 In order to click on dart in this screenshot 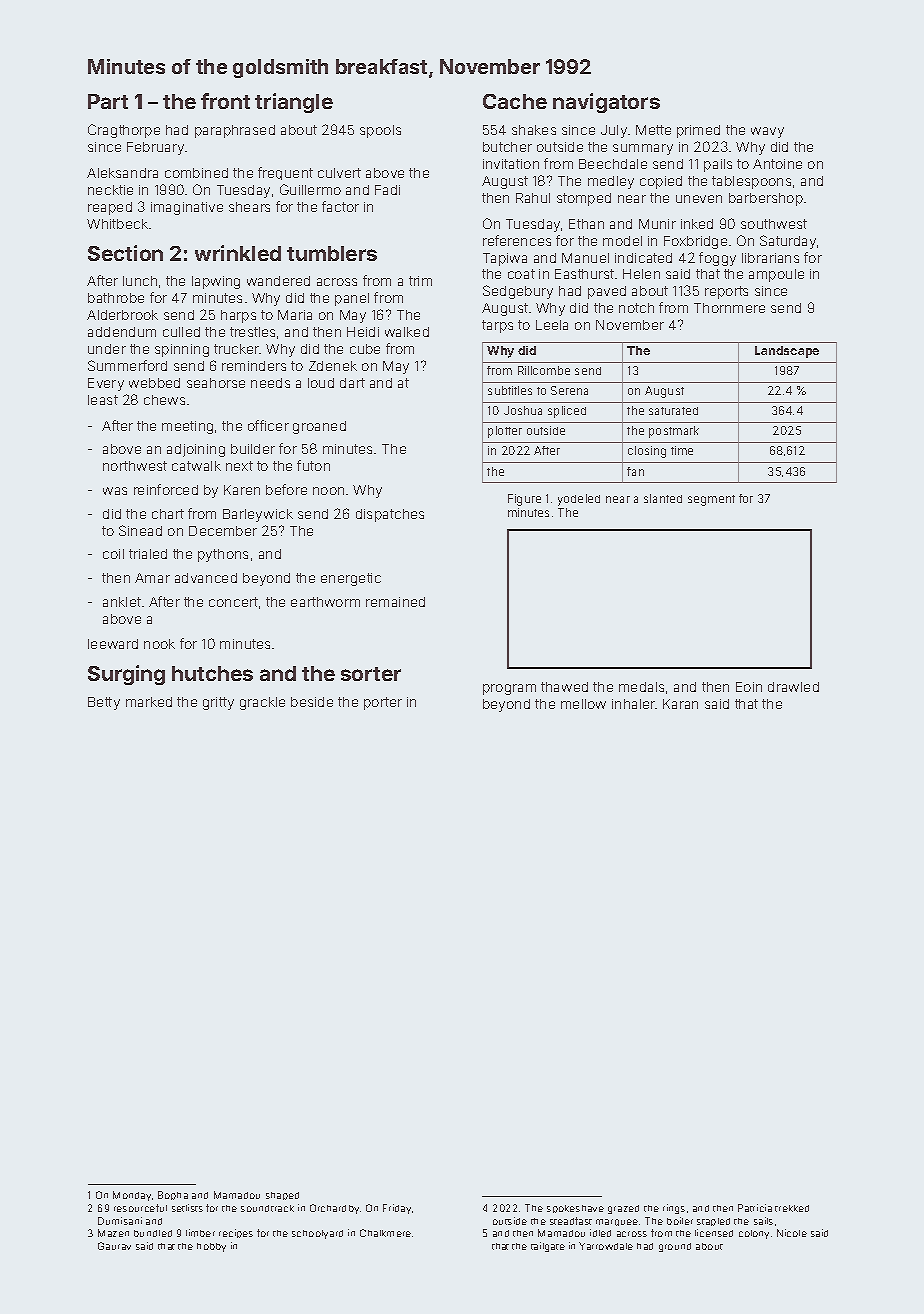, I will do `click(352, 383)`.
